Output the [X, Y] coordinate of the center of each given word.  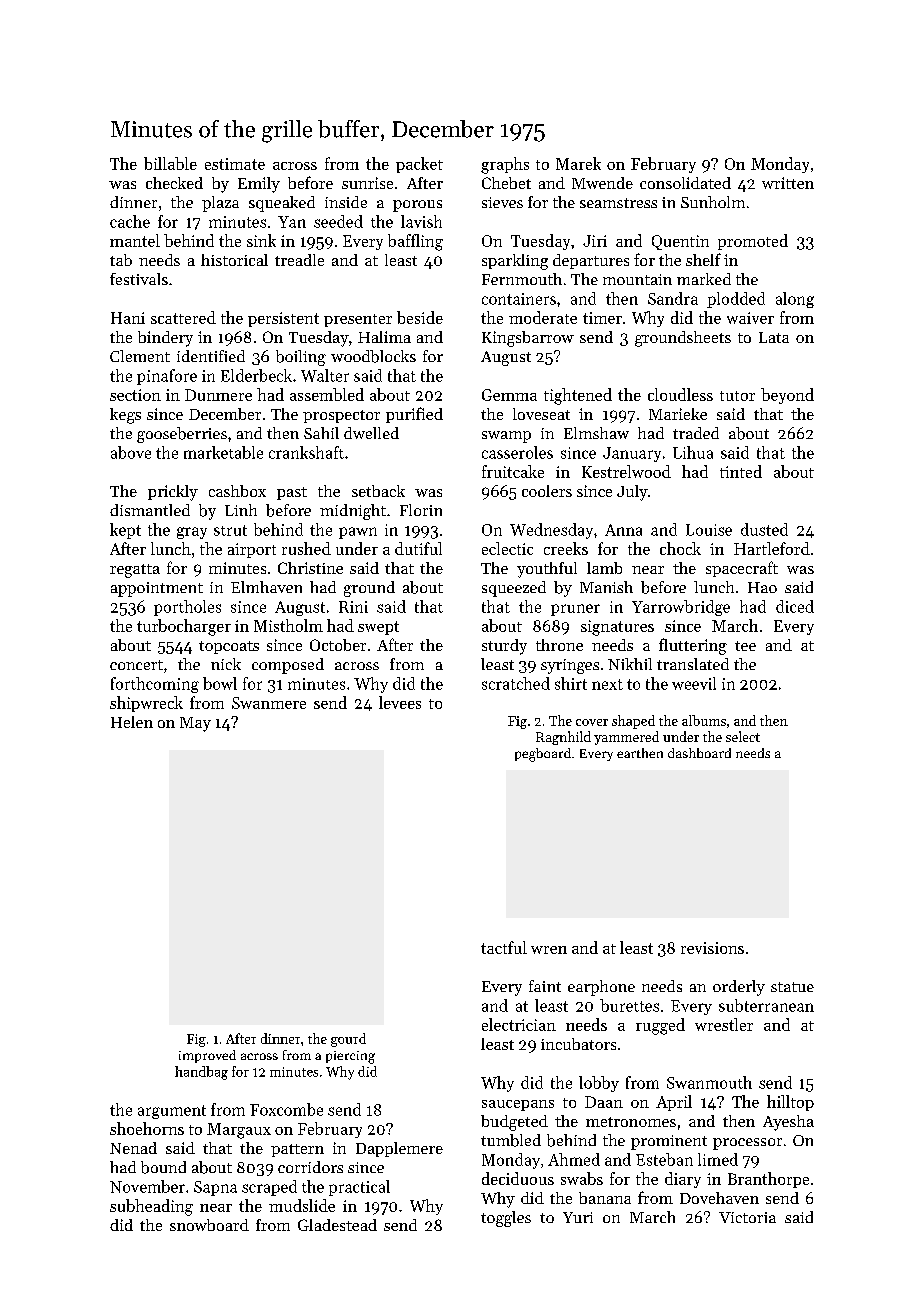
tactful [504, 947]
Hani [128, 318]
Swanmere [269, 703]
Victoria [747, 1217]
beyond [787, 396]
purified [414, 415]
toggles [506, 1219]
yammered [626, 738]
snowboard [209, 1225]
